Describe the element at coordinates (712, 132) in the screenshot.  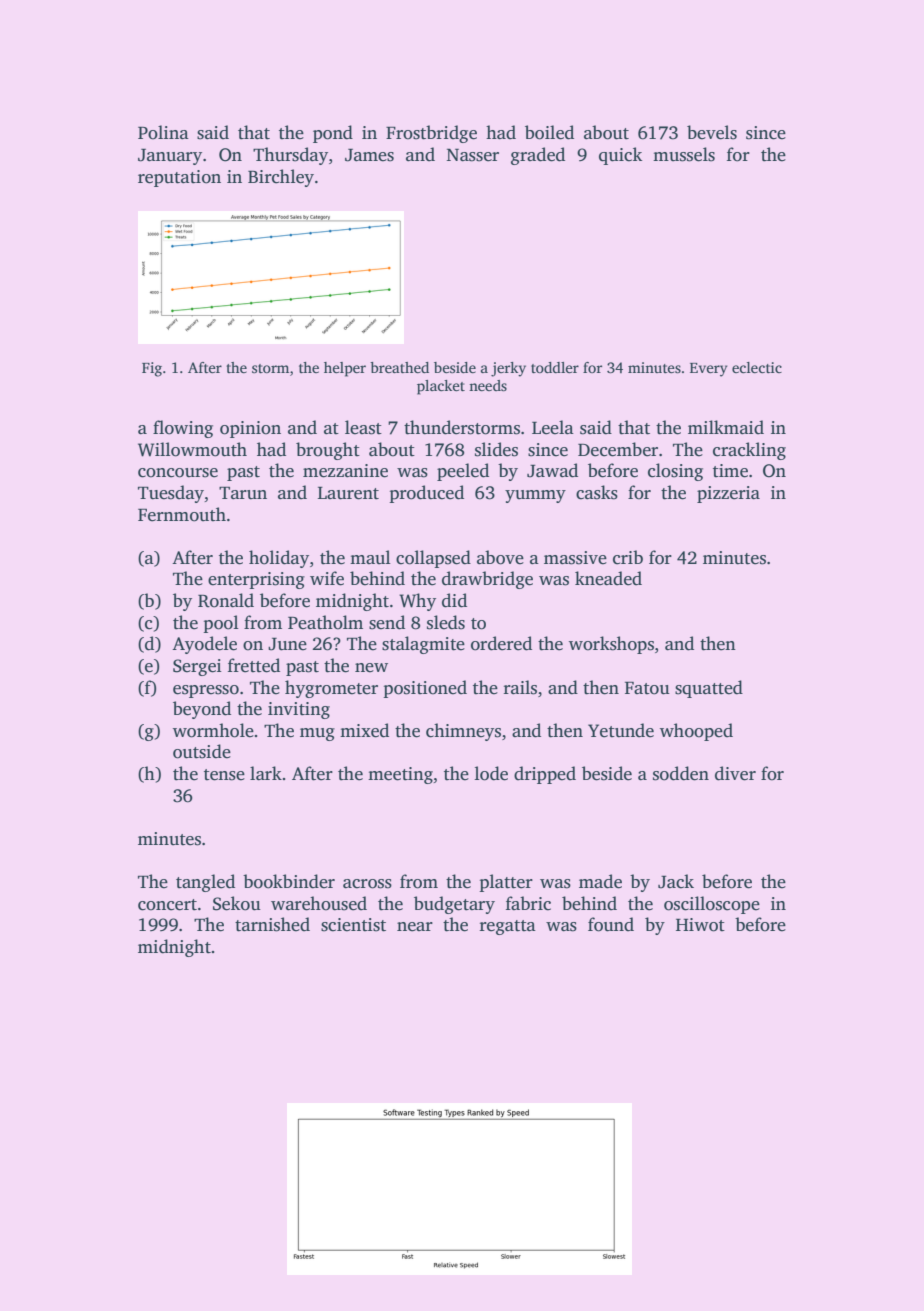
I see `bevels` at that location.
